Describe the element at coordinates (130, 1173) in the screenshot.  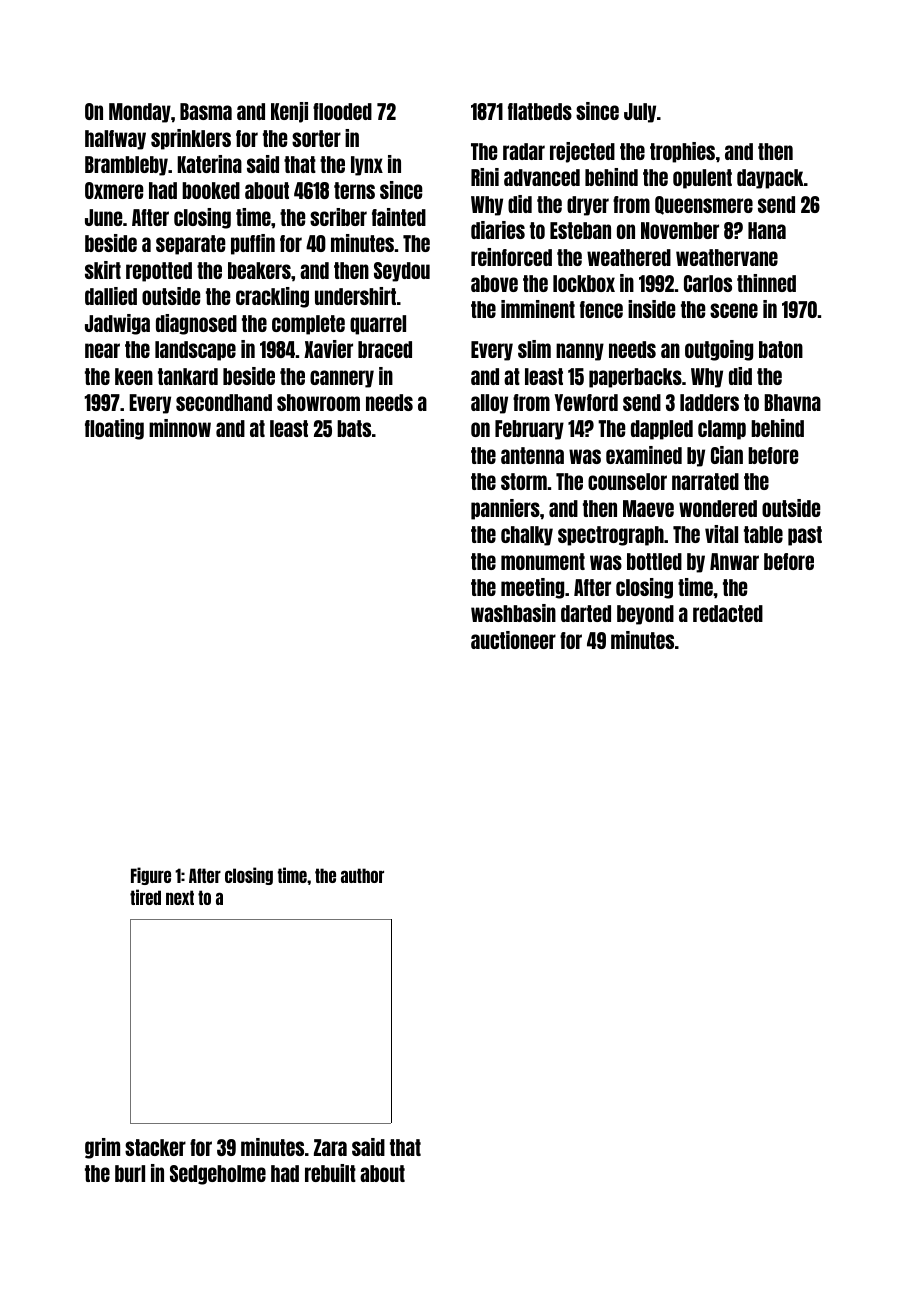
I see `burl` at that location.
